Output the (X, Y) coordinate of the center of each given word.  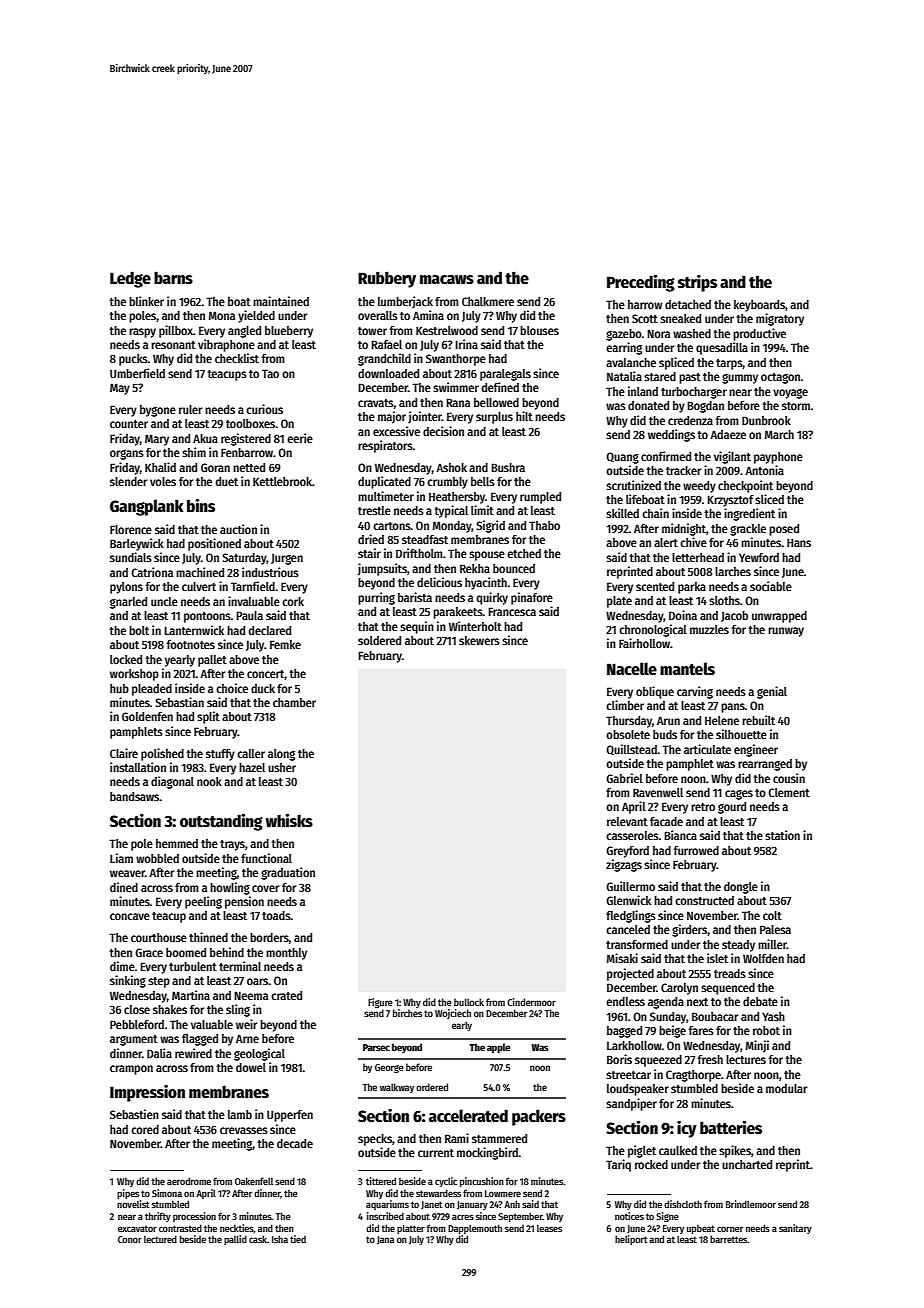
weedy (699, 487)
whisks (289, 820)
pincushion (482, 1182)
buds (665, 734)
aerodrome (189, 1181)
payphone (778, 458)
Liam (121, 858)
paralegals (505, 375)
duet (227, 481)
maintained (281, 301)
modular (786, 1088)
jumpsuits (382, 569)
